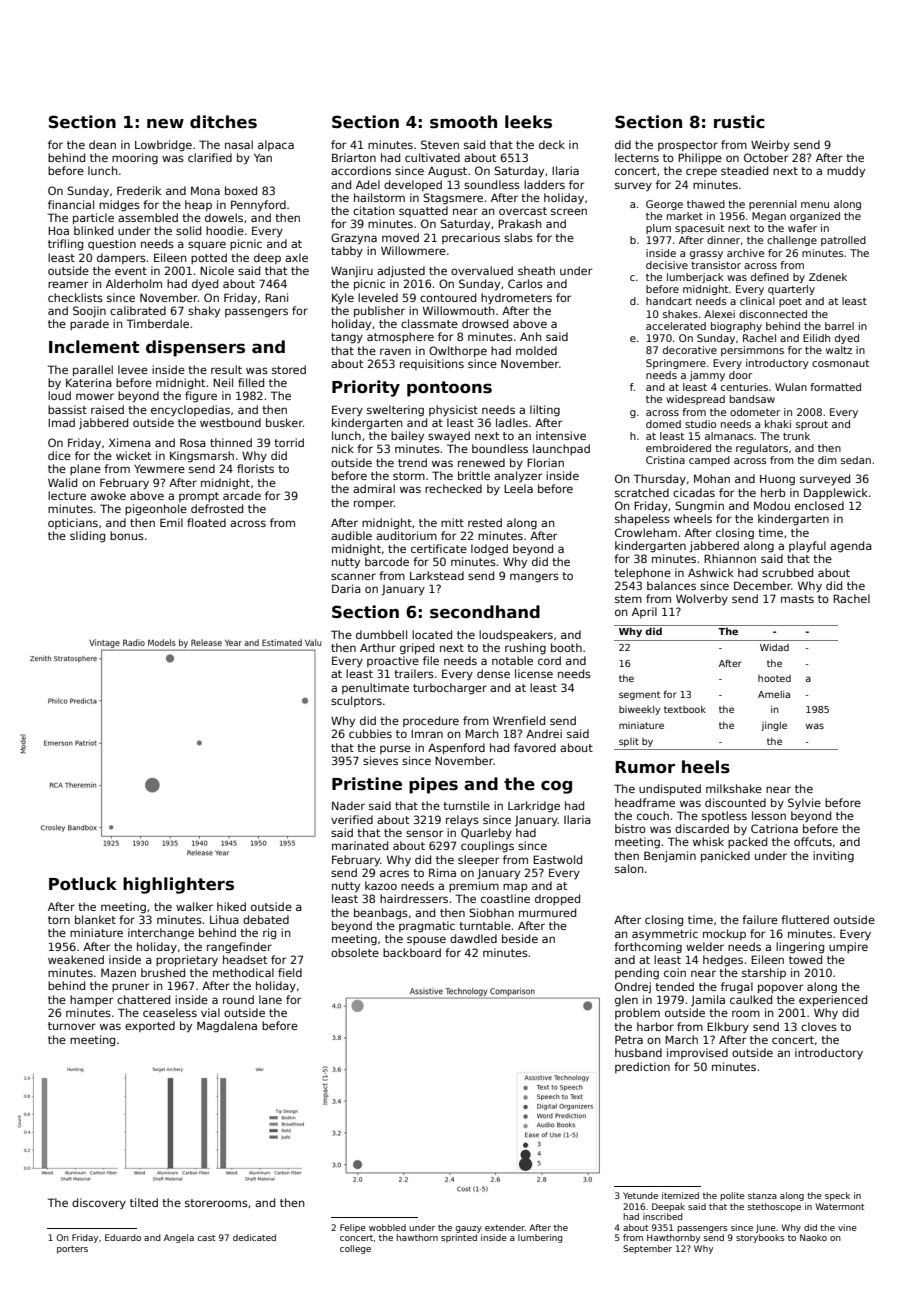 This screenshot has height=1308, width=924. Describe the element at coordinates (387, 1227) in the screenshot. I see `wobbled` at that location.
